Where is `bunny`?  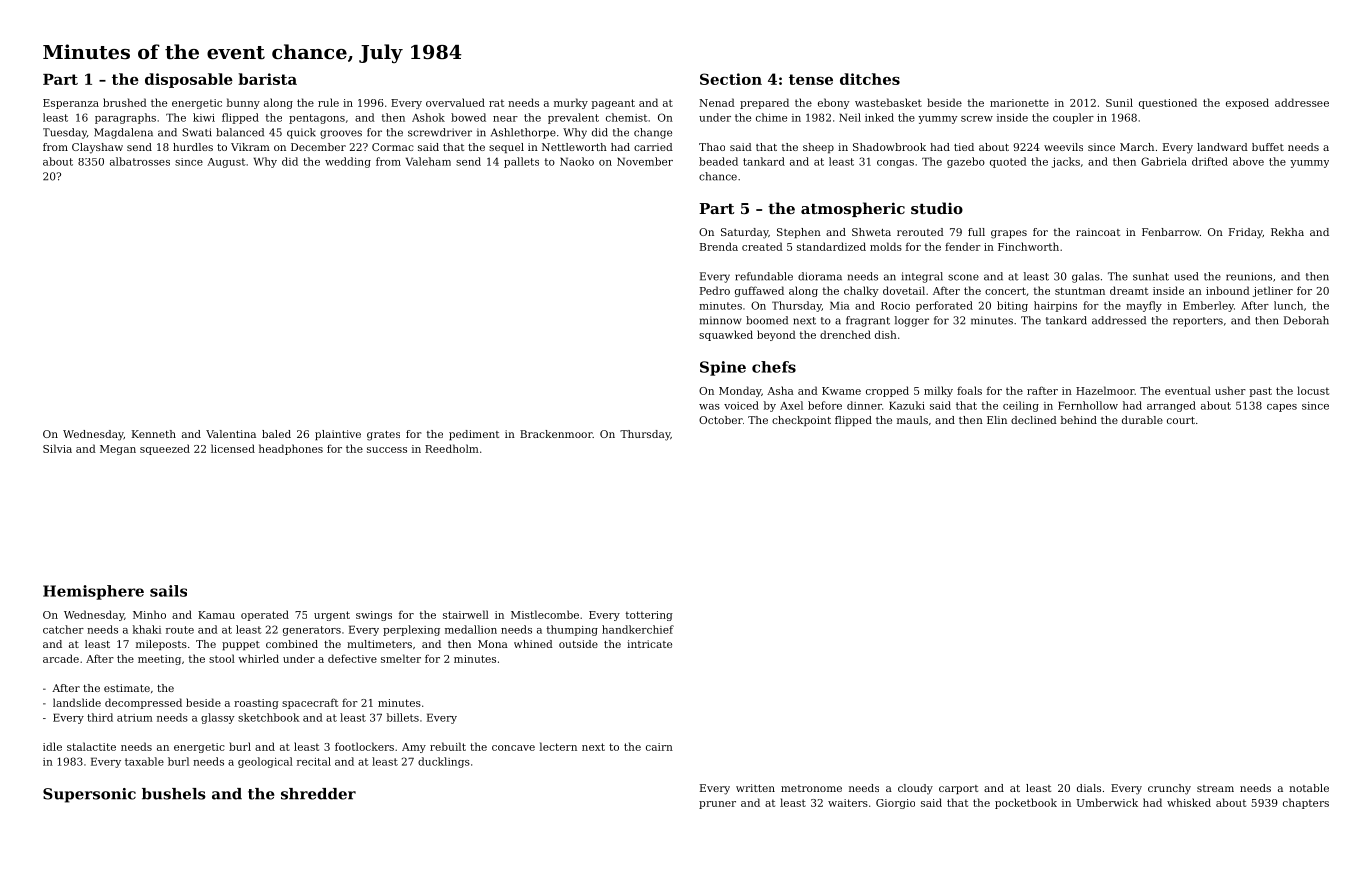
bunny is located at coordinates (243, 103).
